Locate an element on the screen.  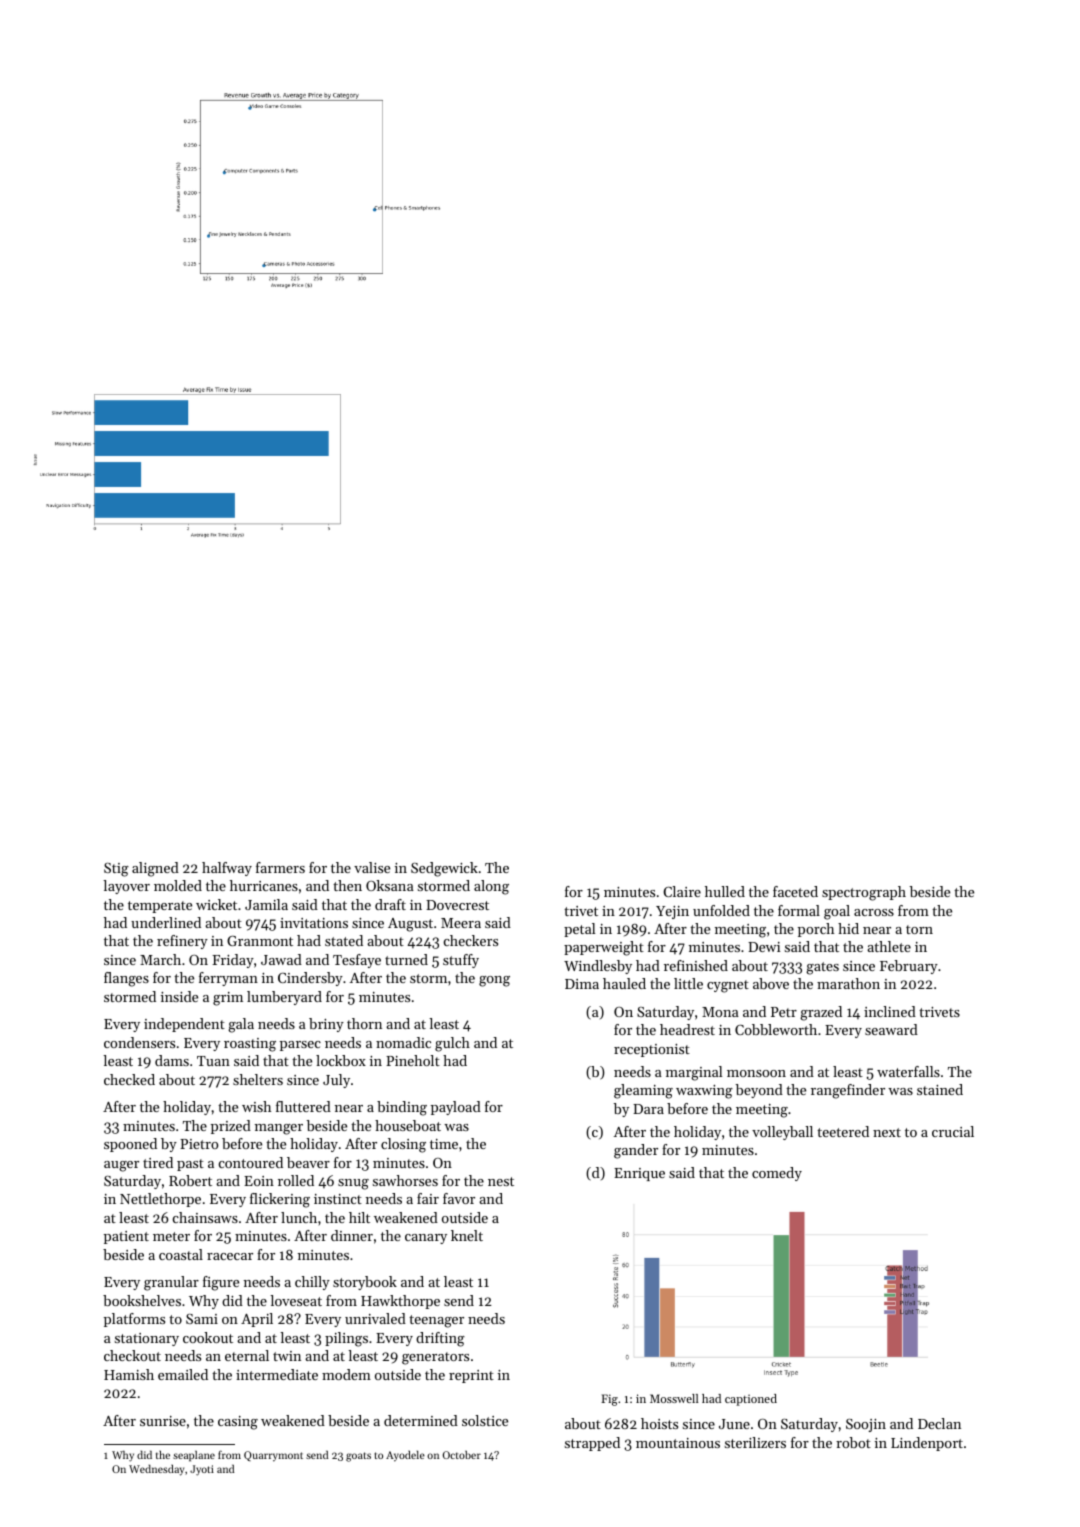
Robert is located at coordinates (190, 1180).
